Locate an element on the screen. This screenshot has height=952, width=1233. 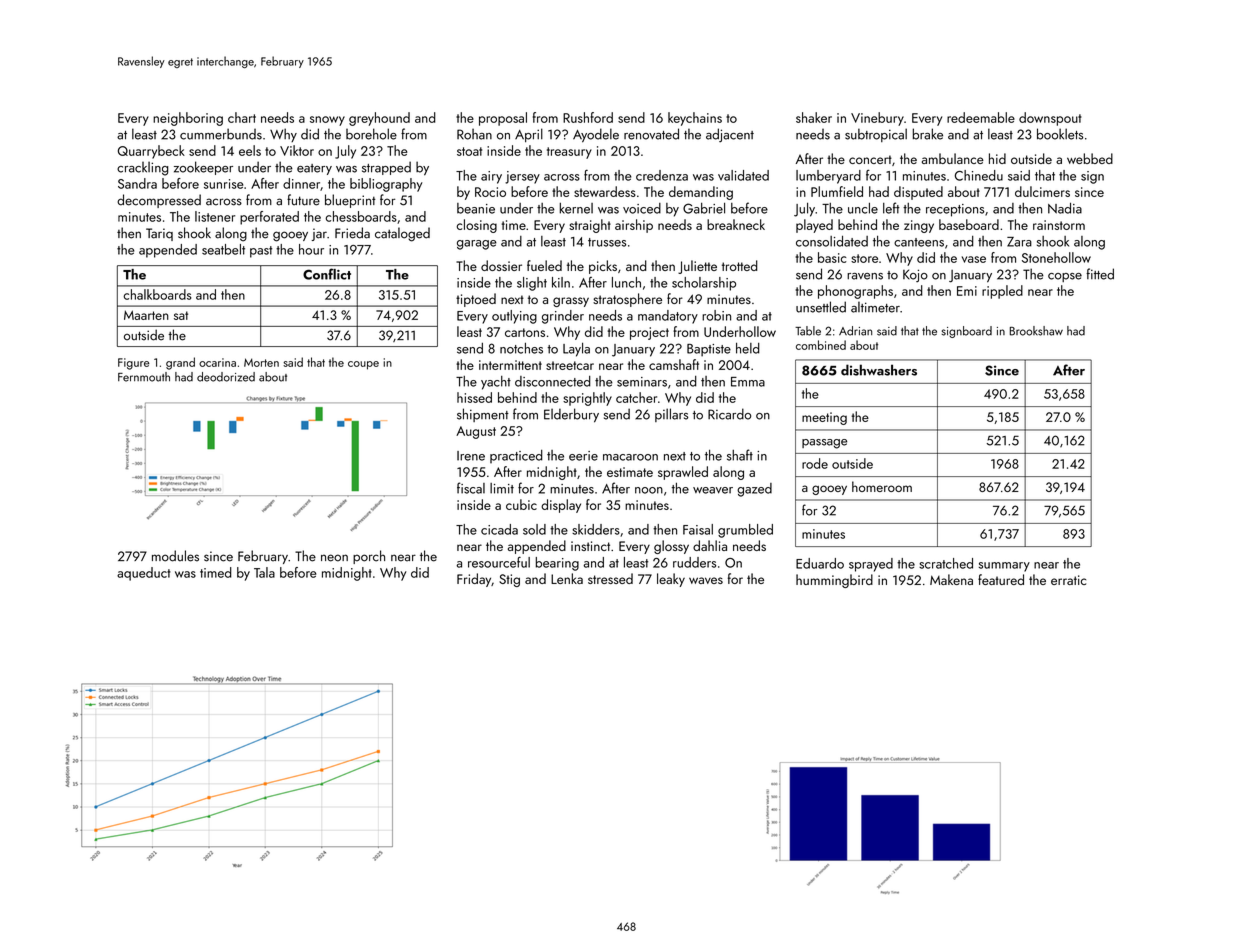
dinner is located at coordinates (301, 183).
